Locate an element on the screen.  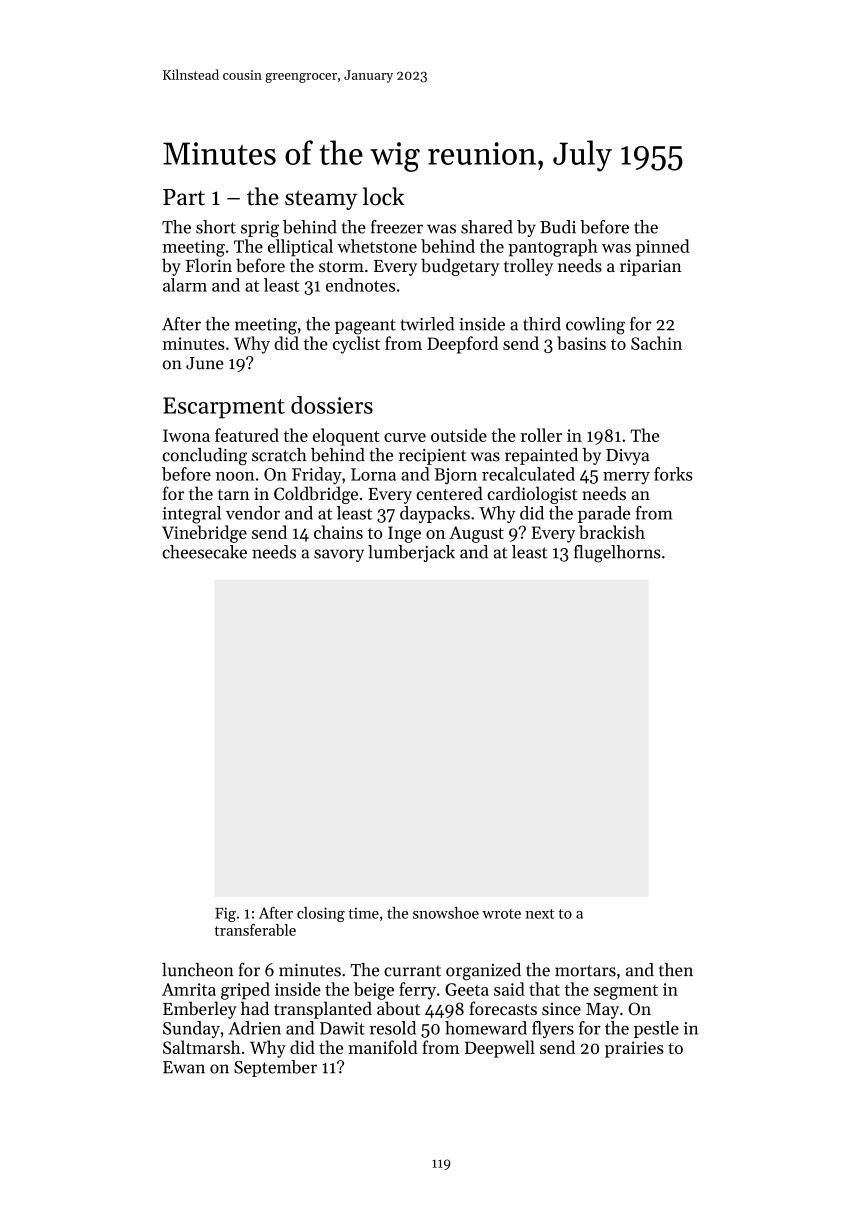
alarm is located at coordinates (185, 285).
